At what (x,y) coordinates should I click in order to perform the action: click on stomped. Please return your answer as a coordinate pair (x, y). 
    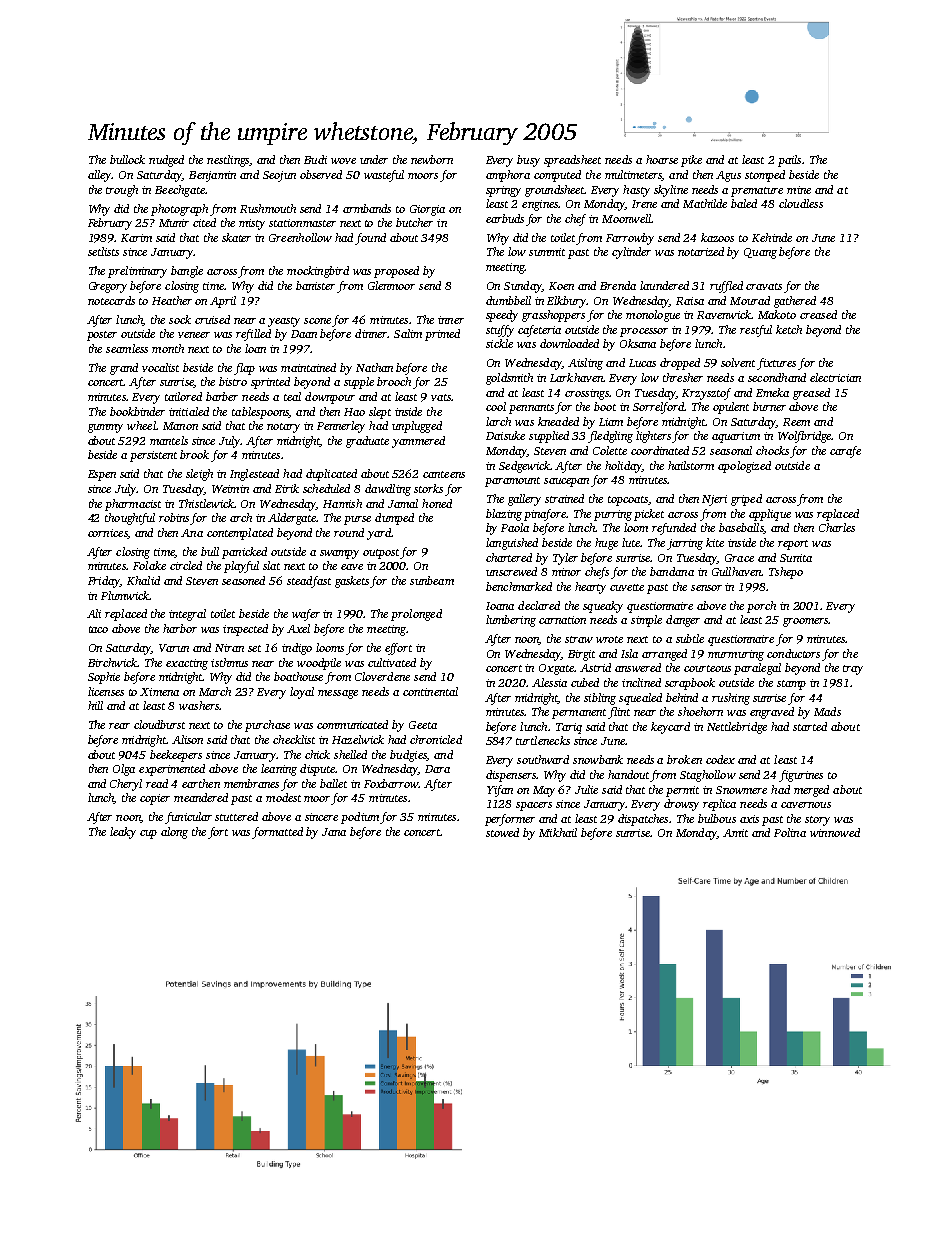
    Looking at the image, I should click on (765, 176).
